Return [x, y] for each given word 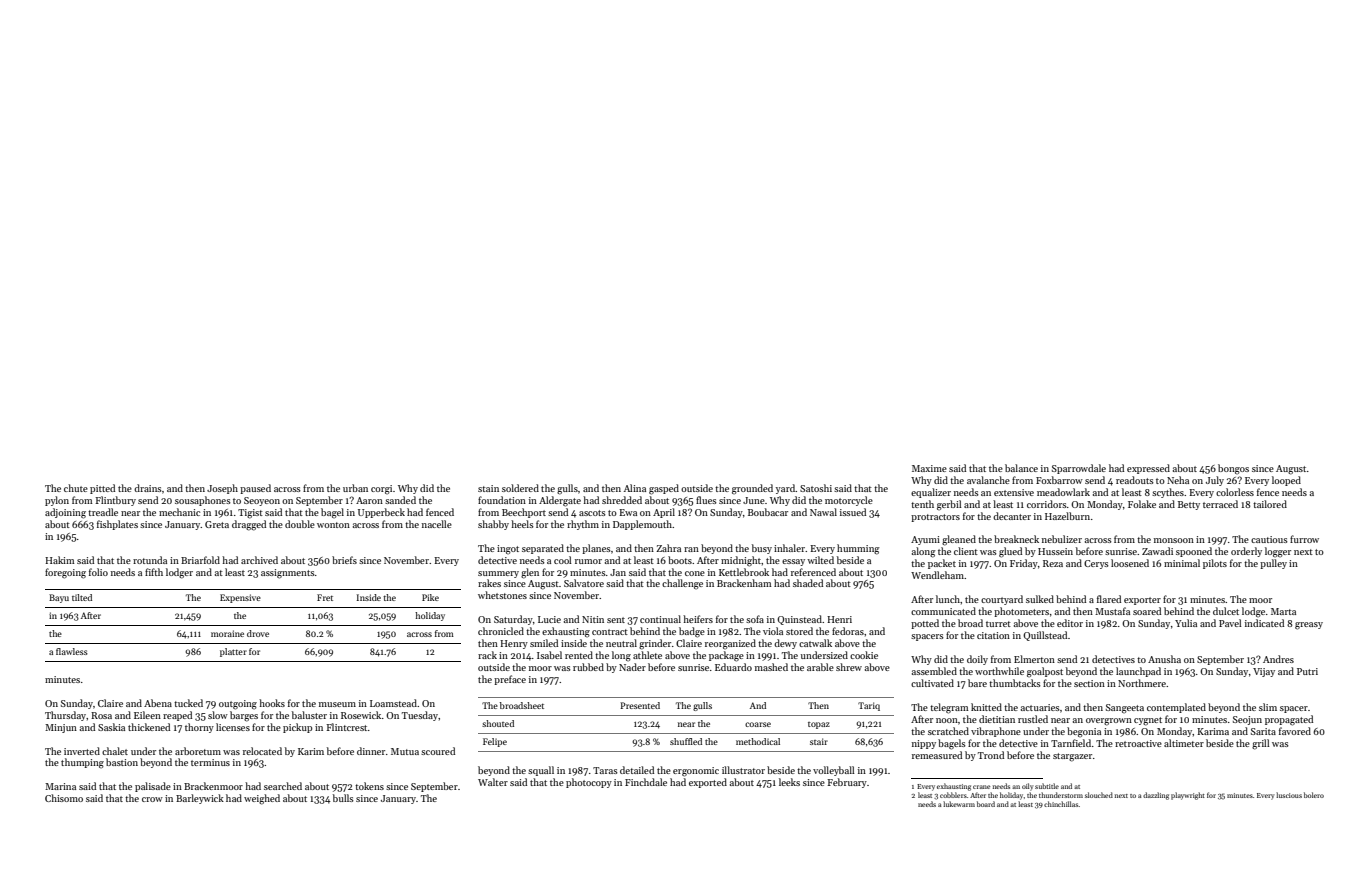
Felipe [495, 742]
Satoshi [816, 488]
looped [1286, 481]
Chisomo [64, 798]
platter [233, 652]
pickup [297, 728]
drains [148, 488]
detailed [637, 770]
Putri [1307, 671]
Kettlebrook [744, 572]
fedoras [848, 631]
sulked [1040, 599]
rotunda [150, 560]
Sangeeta [1125, 709]
